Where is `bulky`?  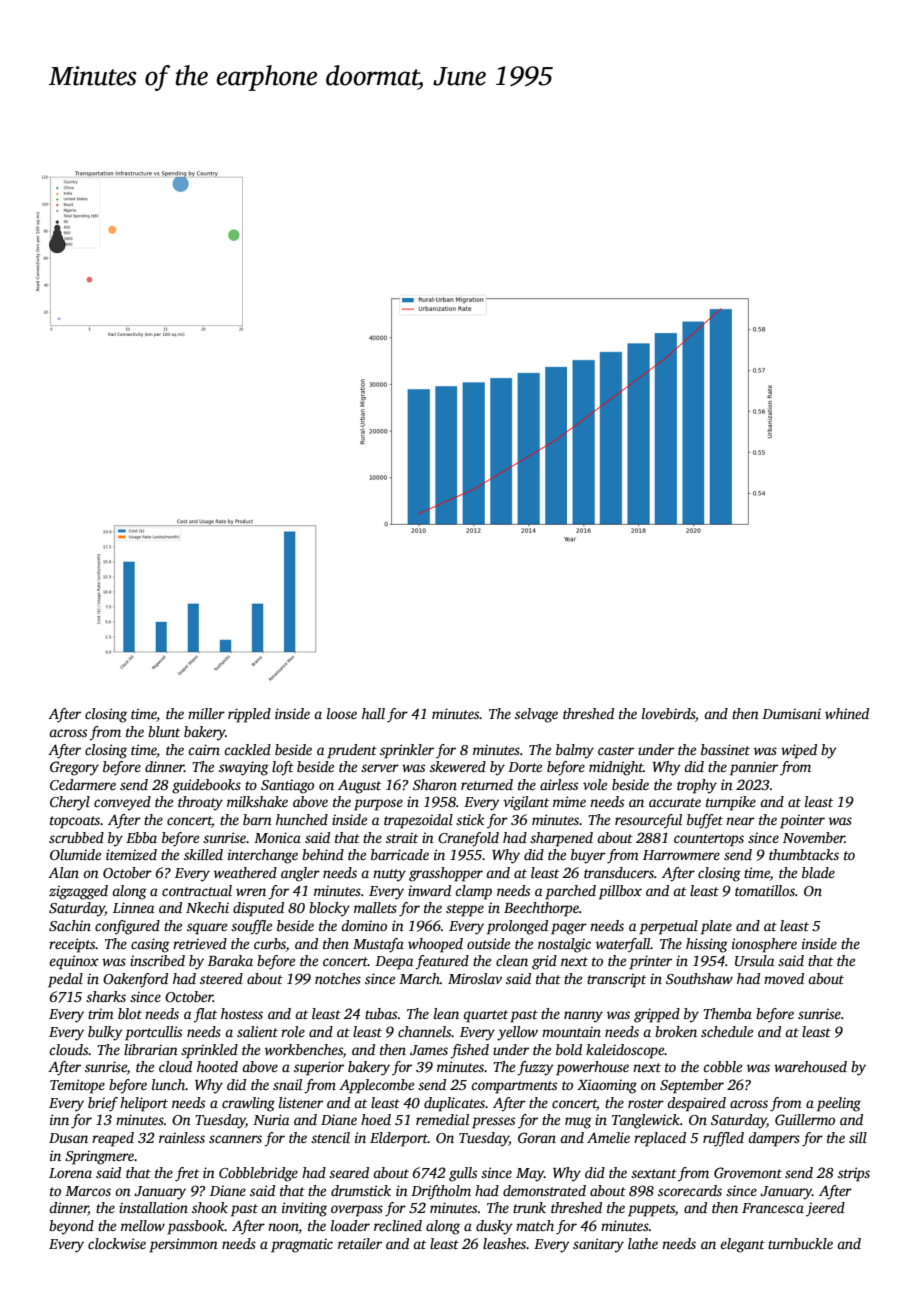 bulky is located at coordinates (105, 1033).
